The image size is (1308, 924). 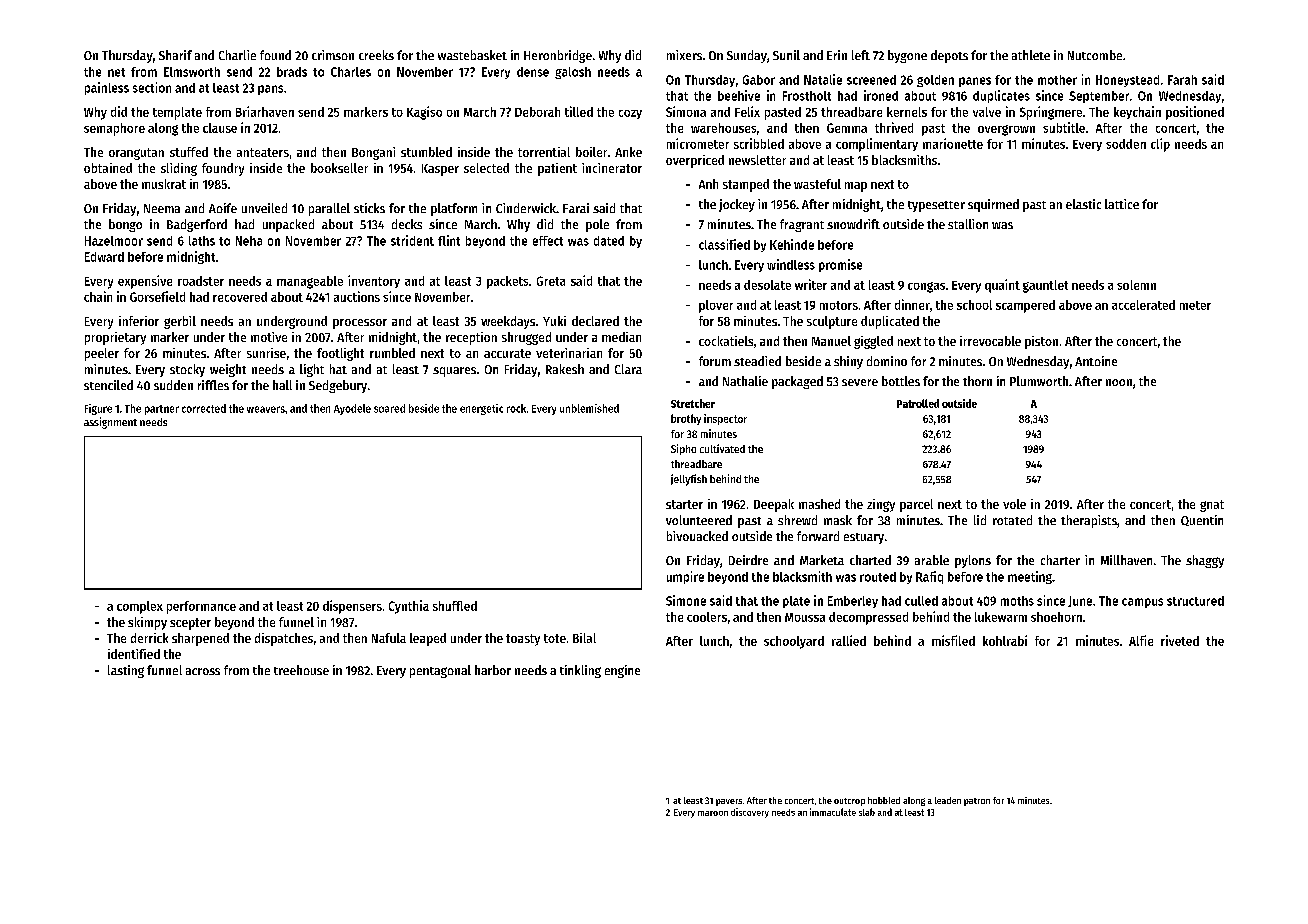 I want to click on shiny, so click(x=848, y=362).
